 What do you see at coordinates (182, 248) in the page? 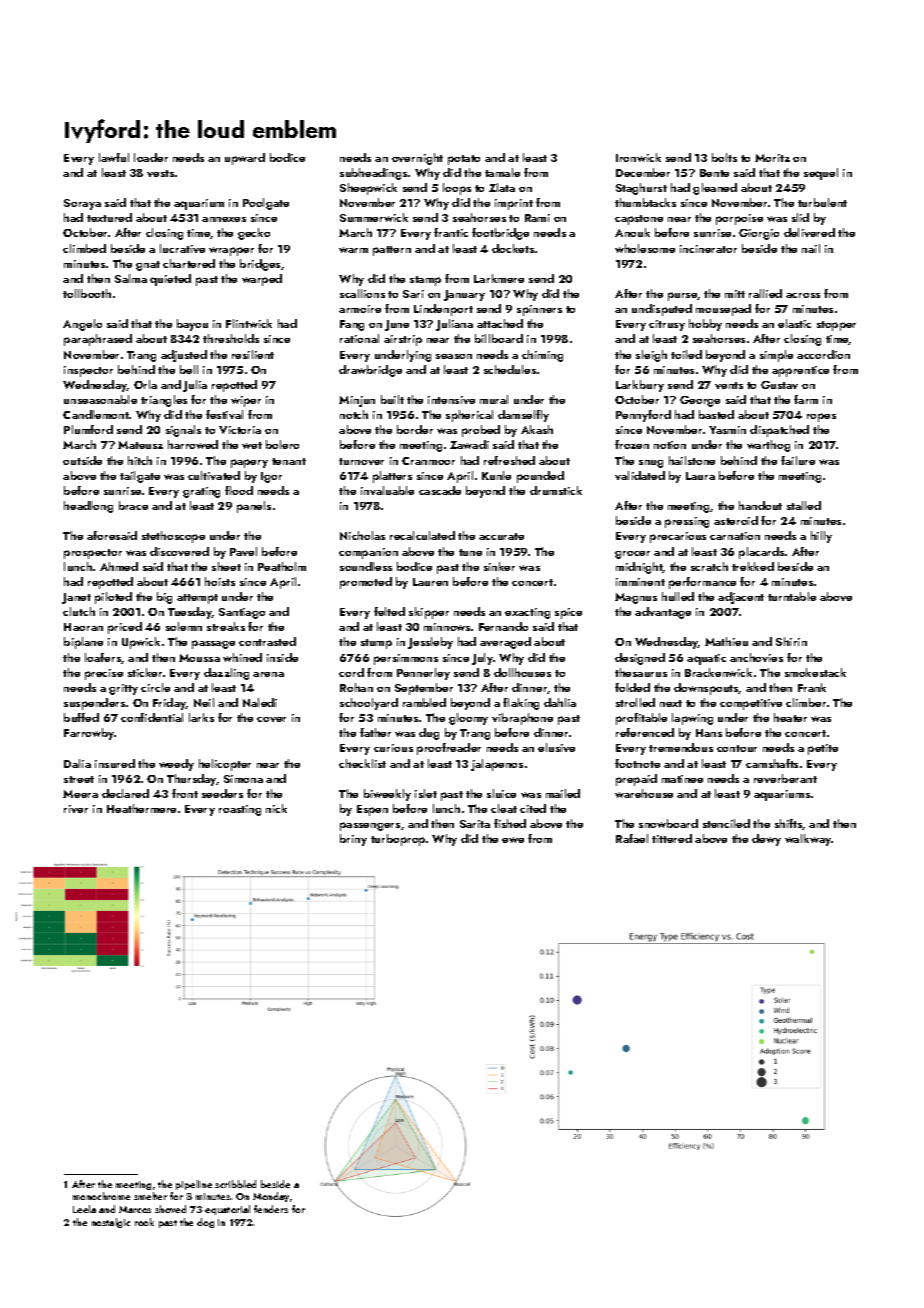
I see `lucrative` at bounding box center [182, 248].
